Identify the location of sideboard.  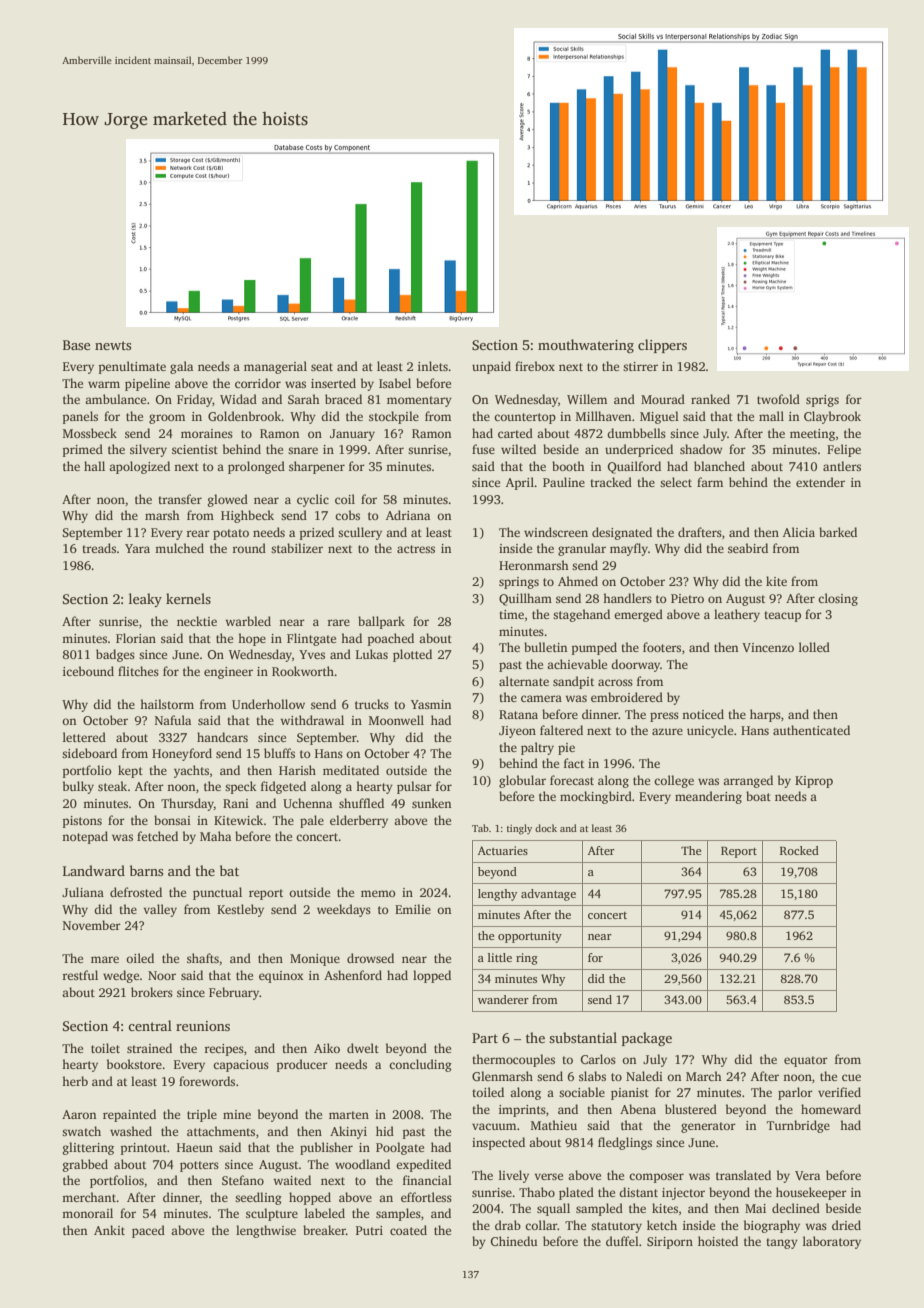
(89, 753).
